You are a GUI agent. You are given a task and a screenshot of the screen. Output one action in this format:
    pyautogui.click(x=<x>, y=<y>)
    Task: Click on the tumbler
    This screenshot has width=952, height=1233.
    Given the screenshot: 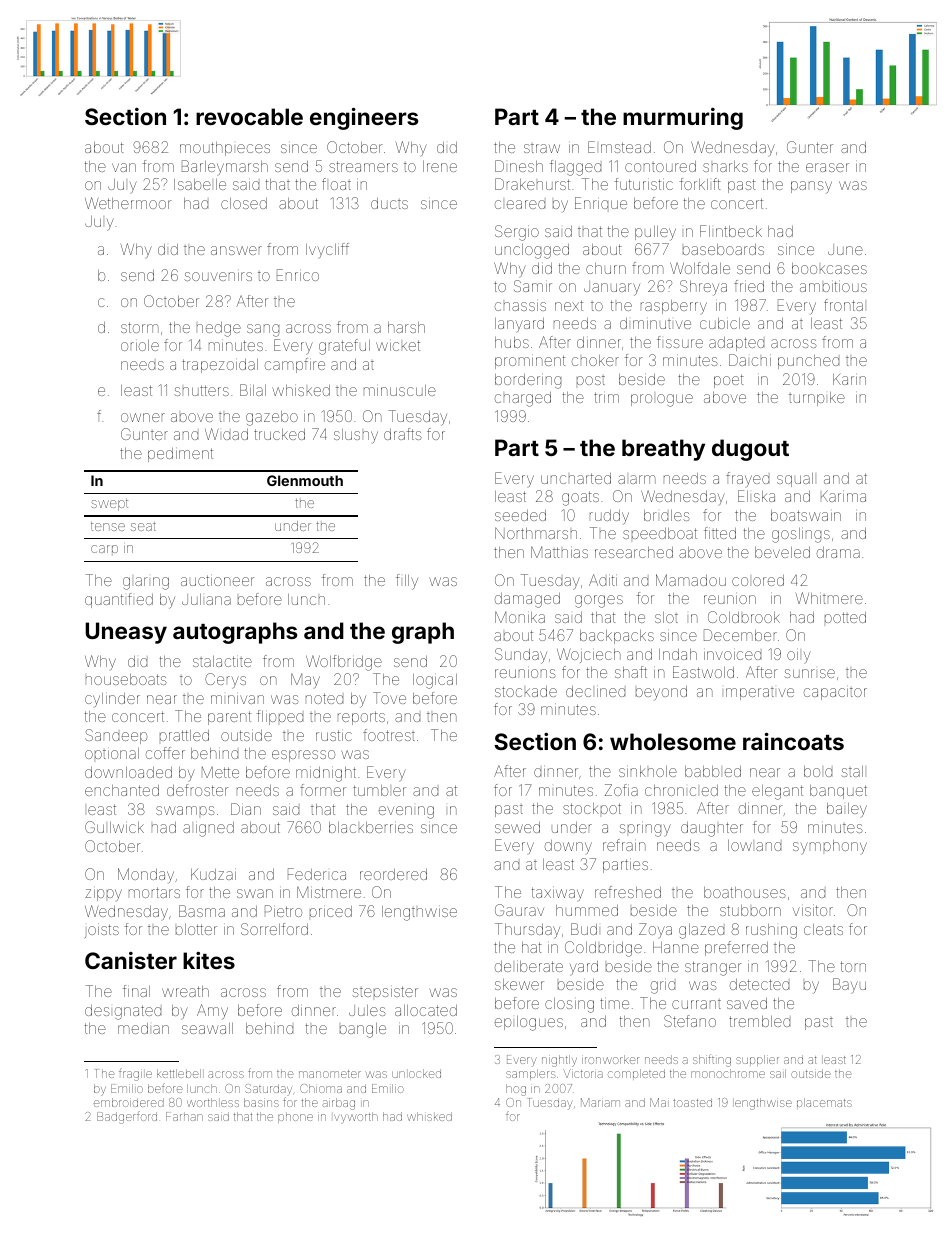 What is the action you would take?
    pyautogui.click(x=379, y=790)
